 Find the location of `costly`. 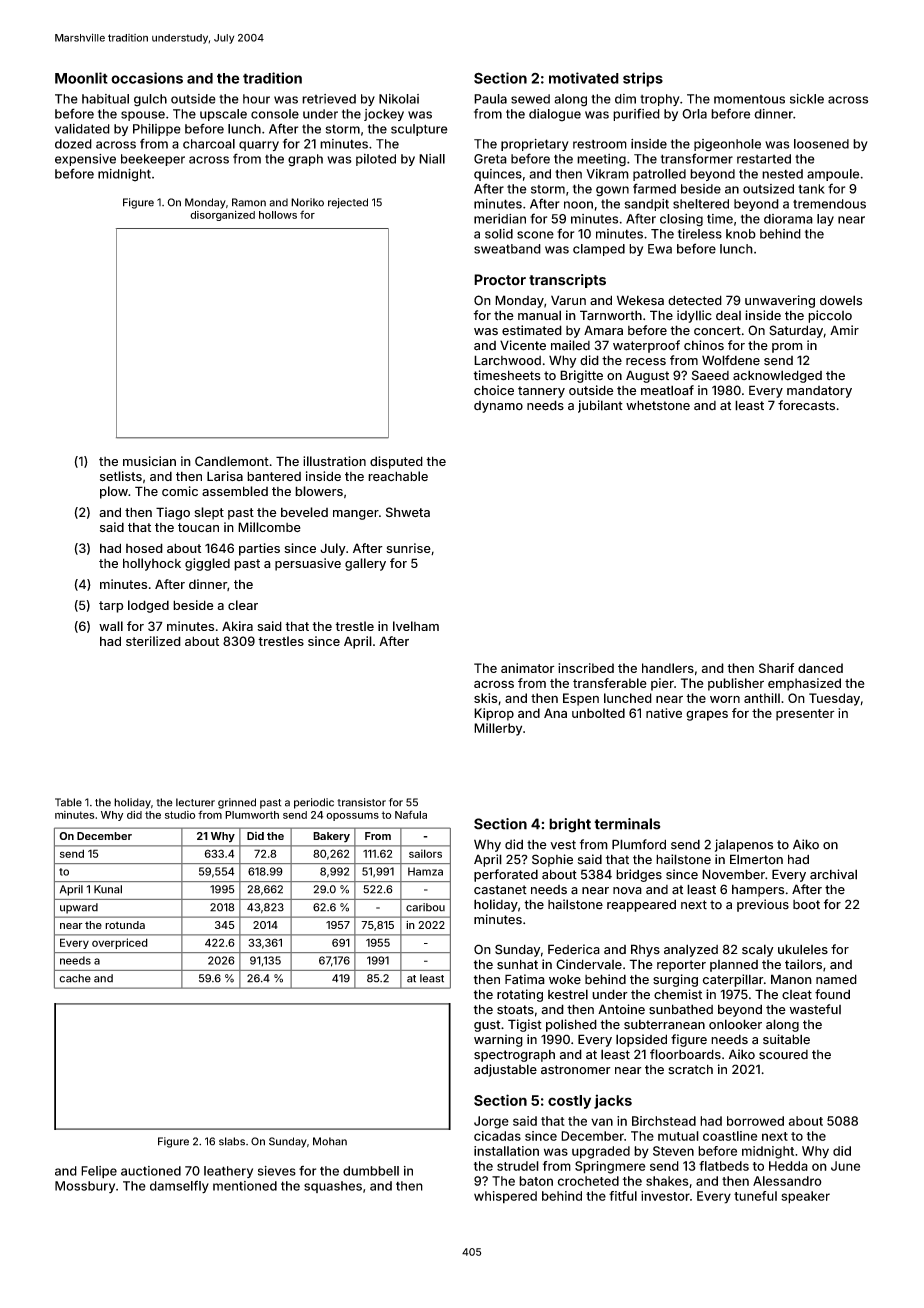

costly is located at coordinates (569, 1102).
